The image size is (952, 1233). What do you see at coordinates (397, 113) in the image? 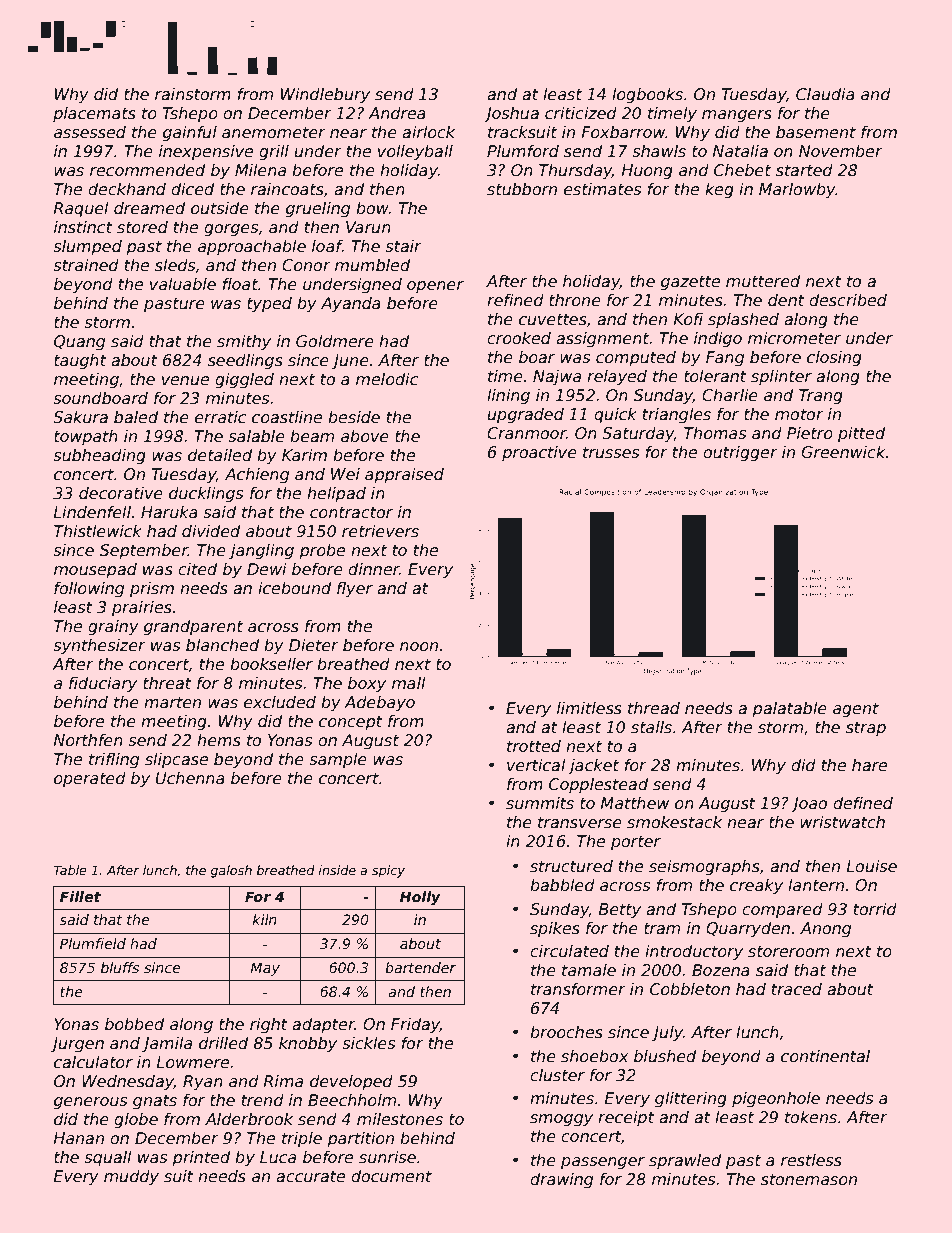
I see `Andrea` at bounding box center [397, 113].
